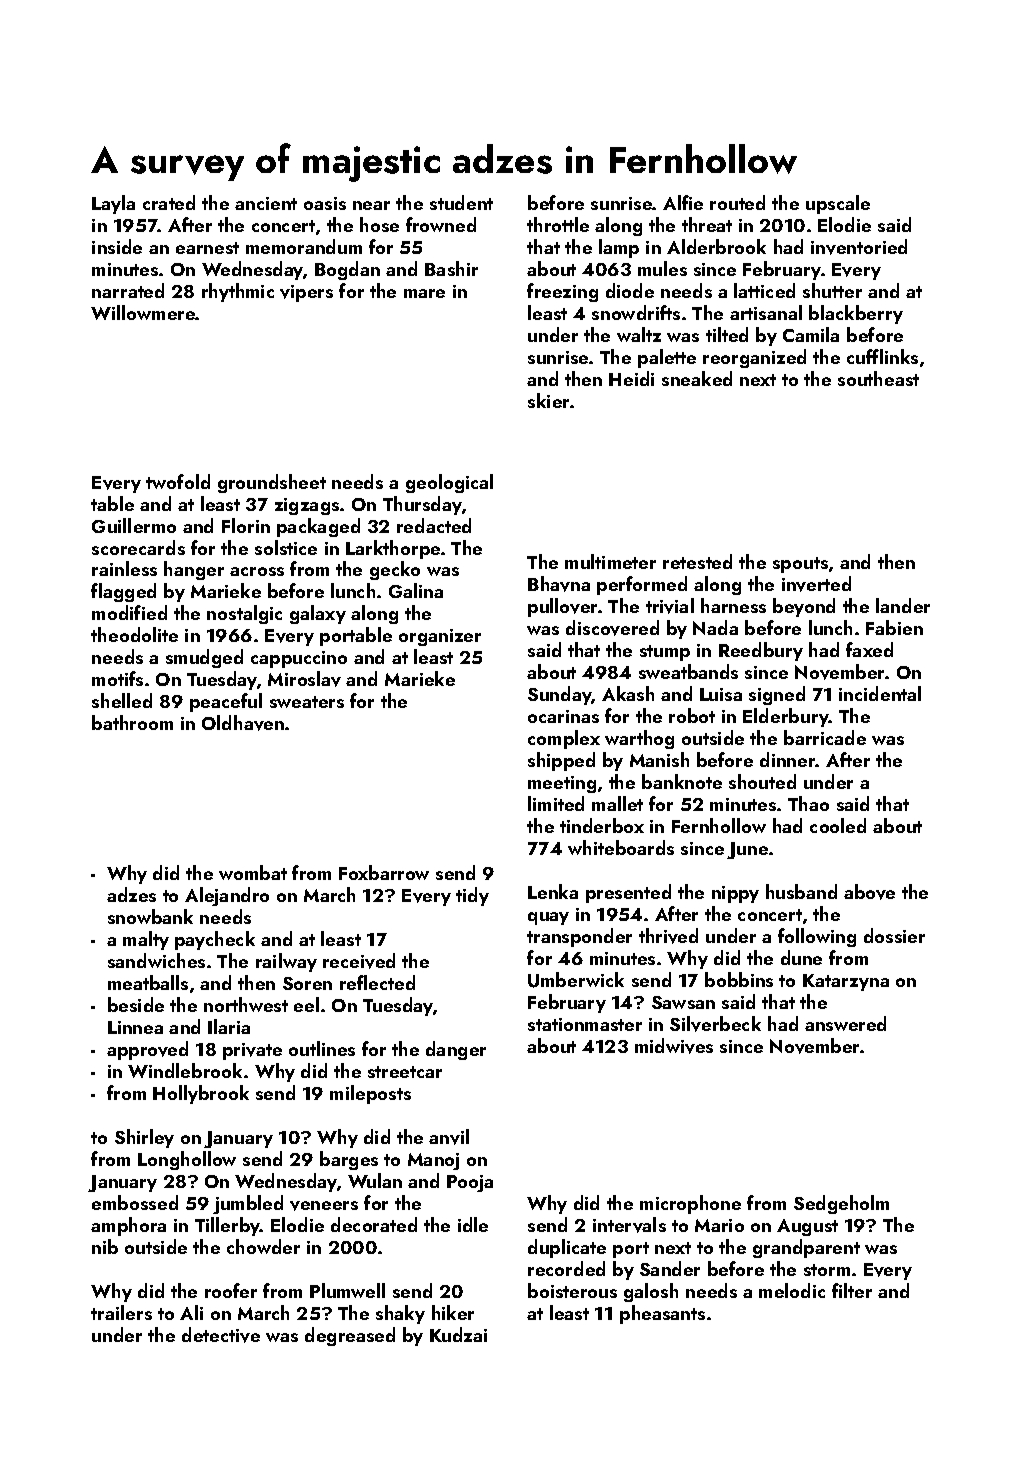  What do you see at coordinates (735, 894) in the image?
I see `nippy` at bounding box center [735, 894].
